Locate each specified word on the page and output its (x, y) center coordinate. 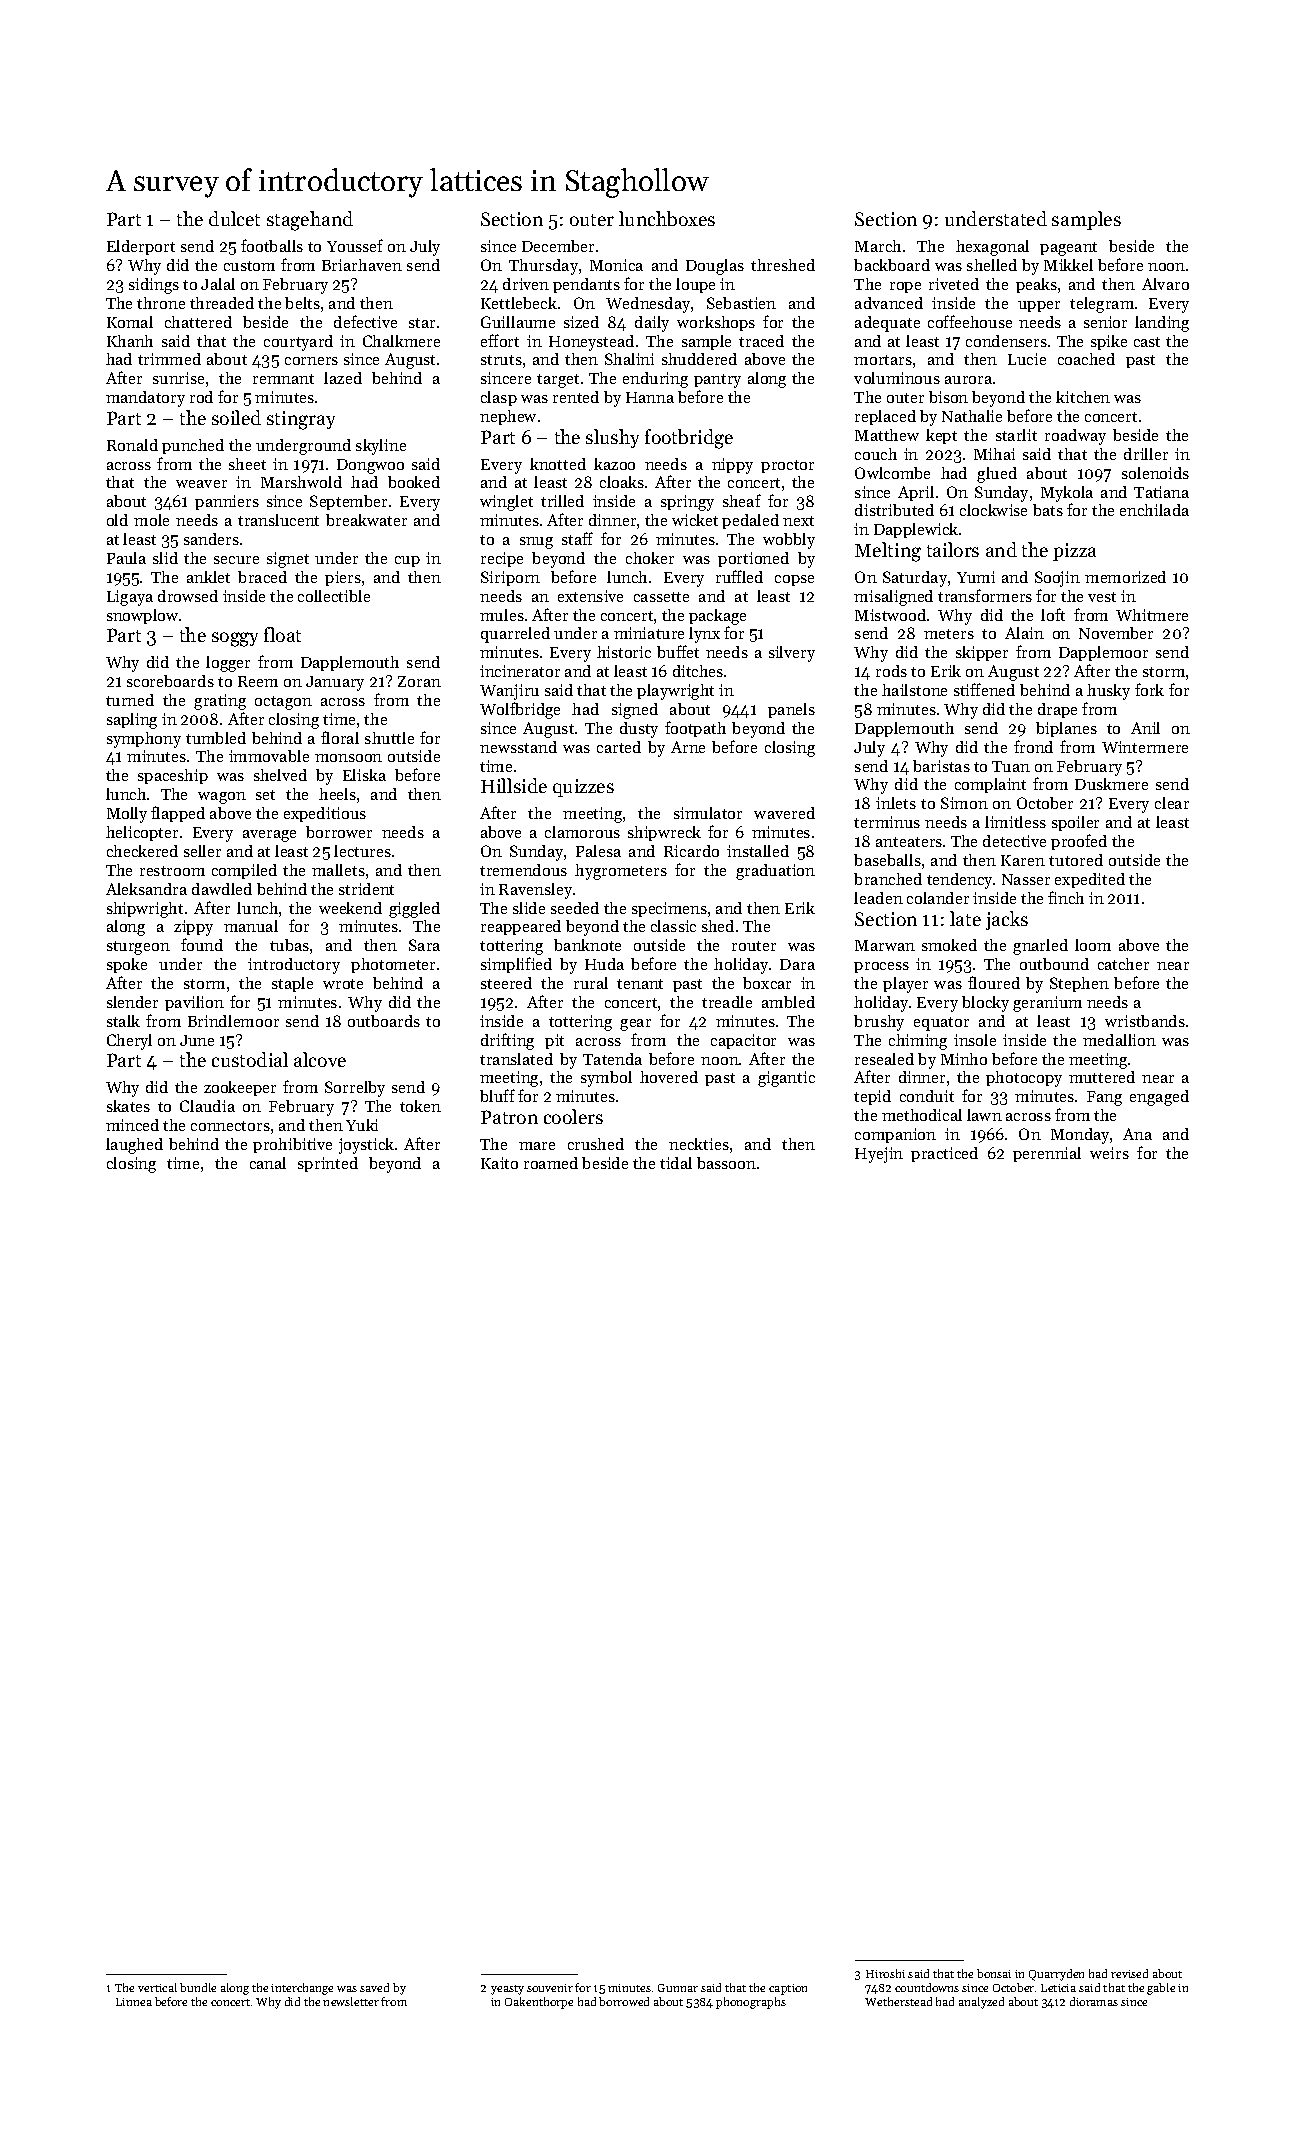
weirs (1109, 1153)
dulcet (234, 218)
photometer (393, 965)
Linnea (134, 2002)
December (558, 246)
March (878, 246)
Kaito (499, 1163)
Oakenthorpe (539, 2003)
